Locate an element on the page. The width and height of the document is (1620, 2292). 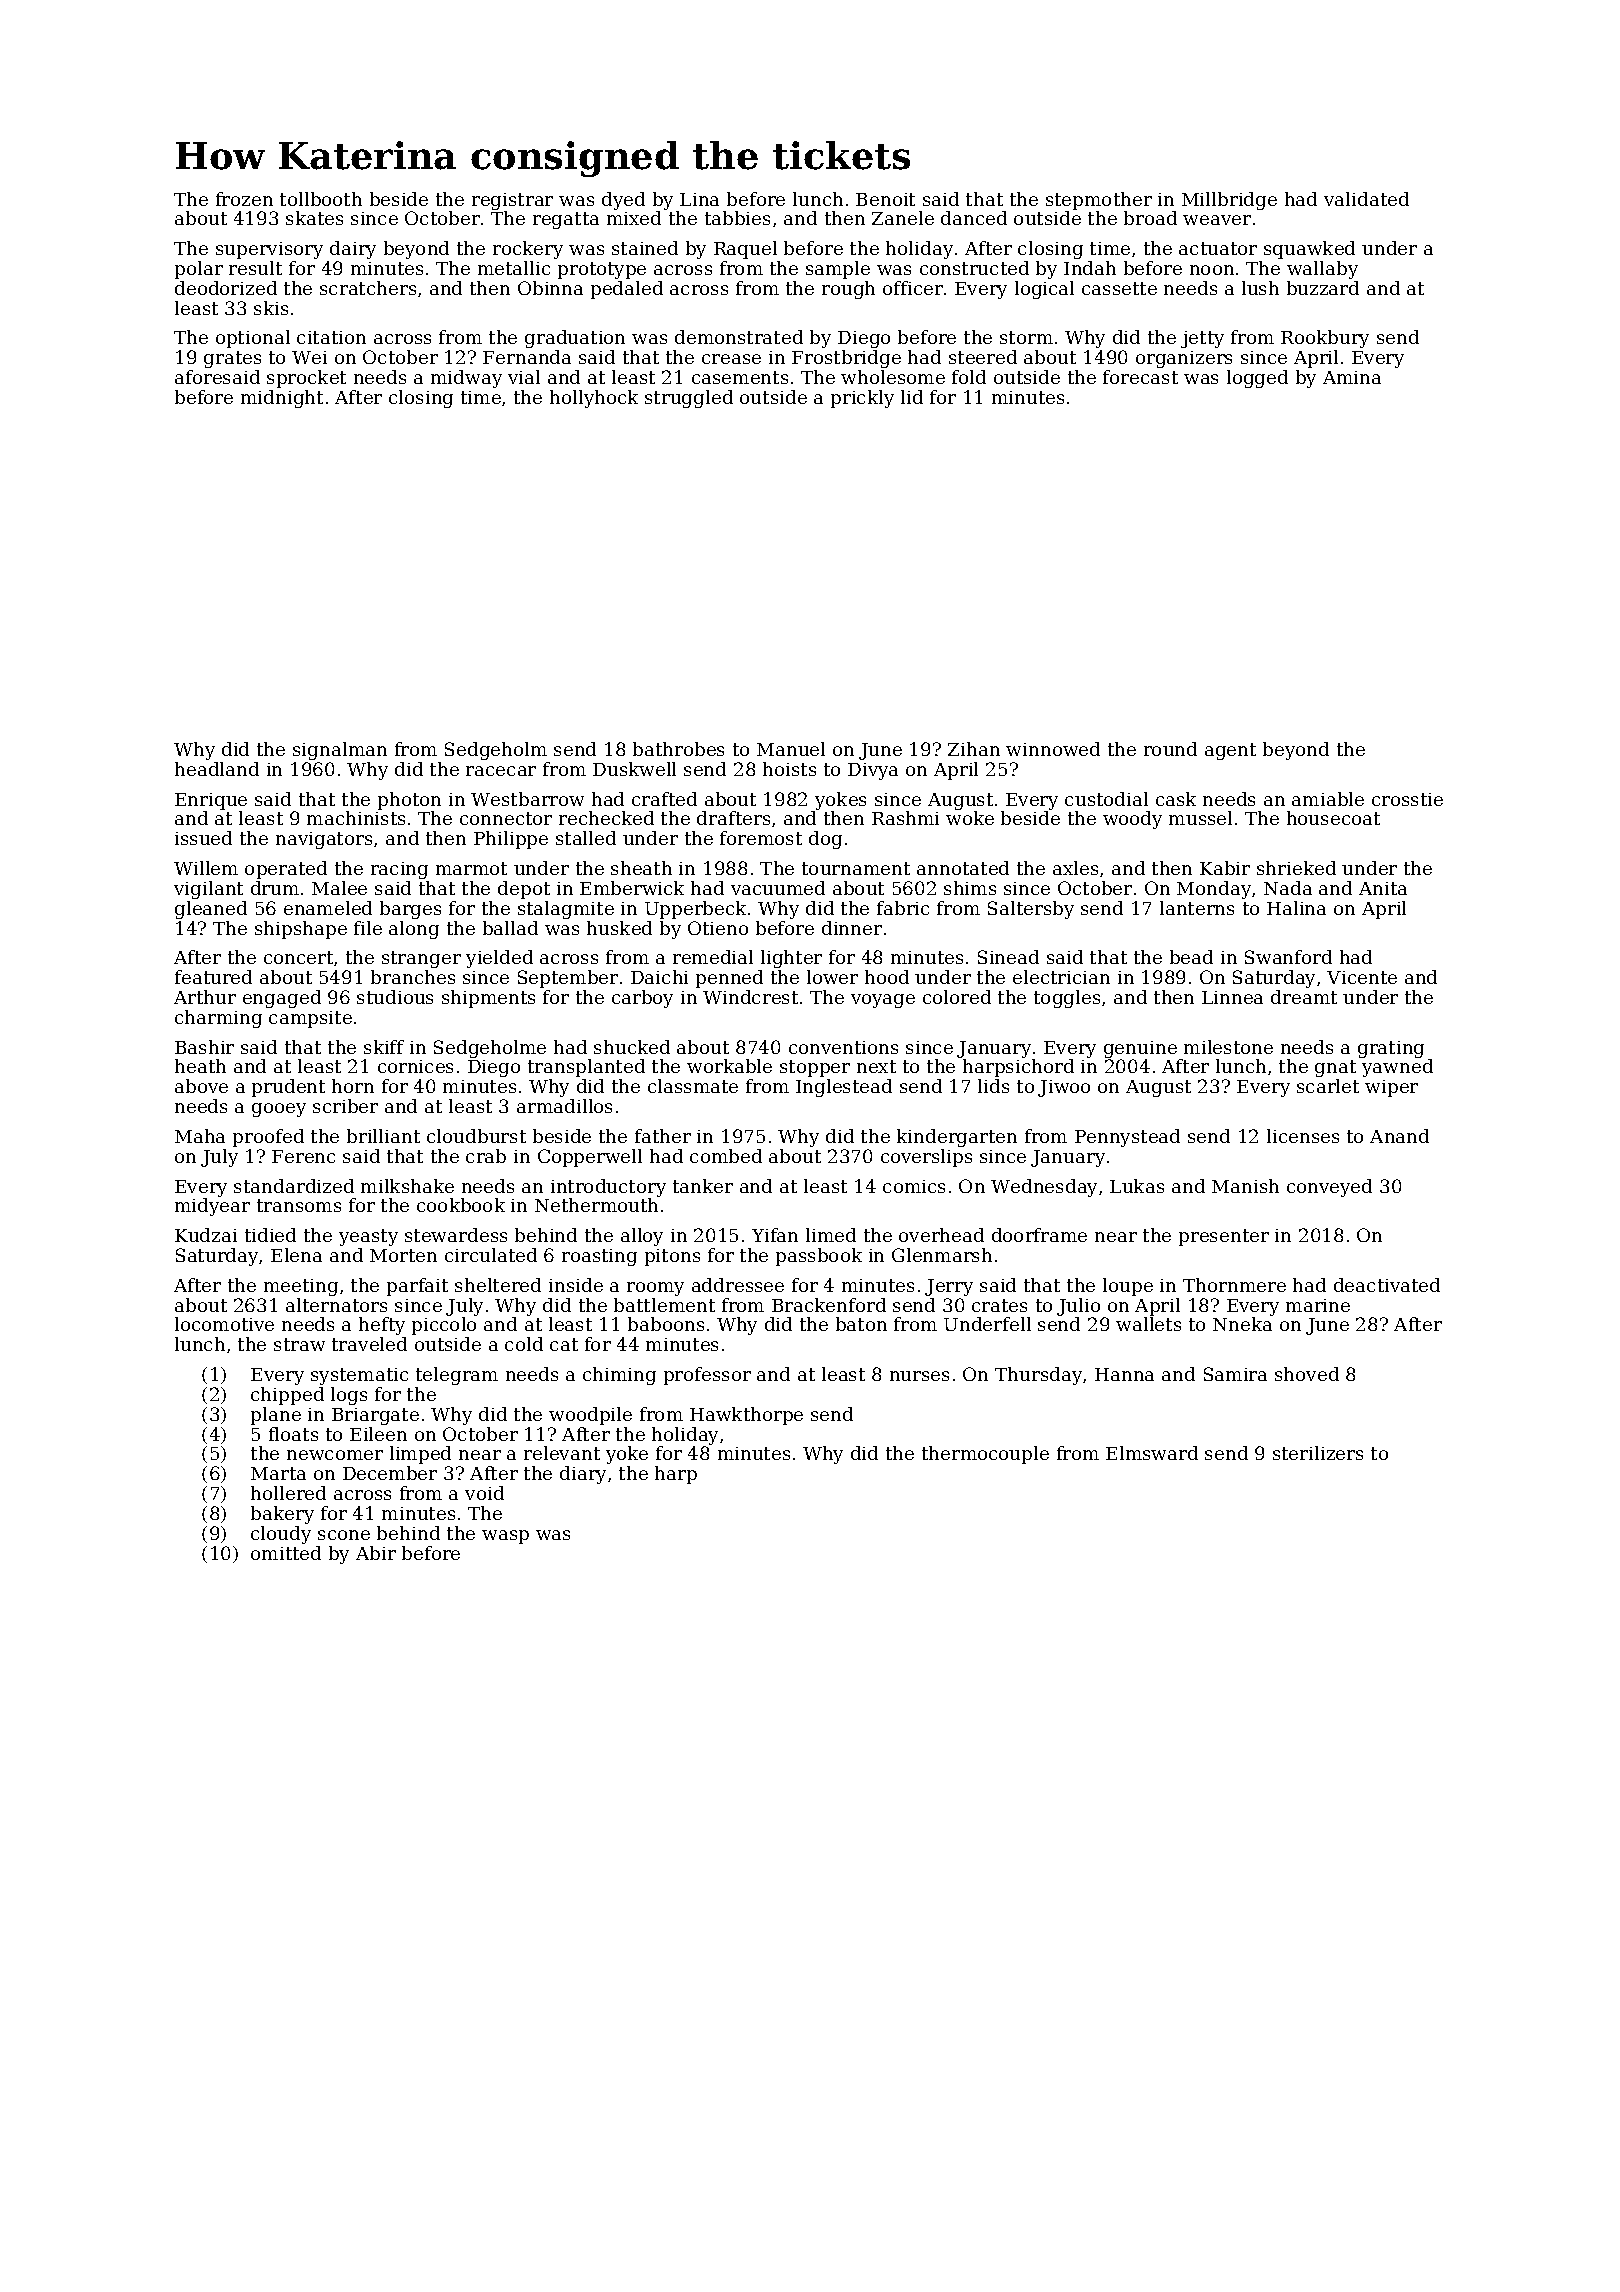
Jiwoo is located at coordinates (1064, 1088).
